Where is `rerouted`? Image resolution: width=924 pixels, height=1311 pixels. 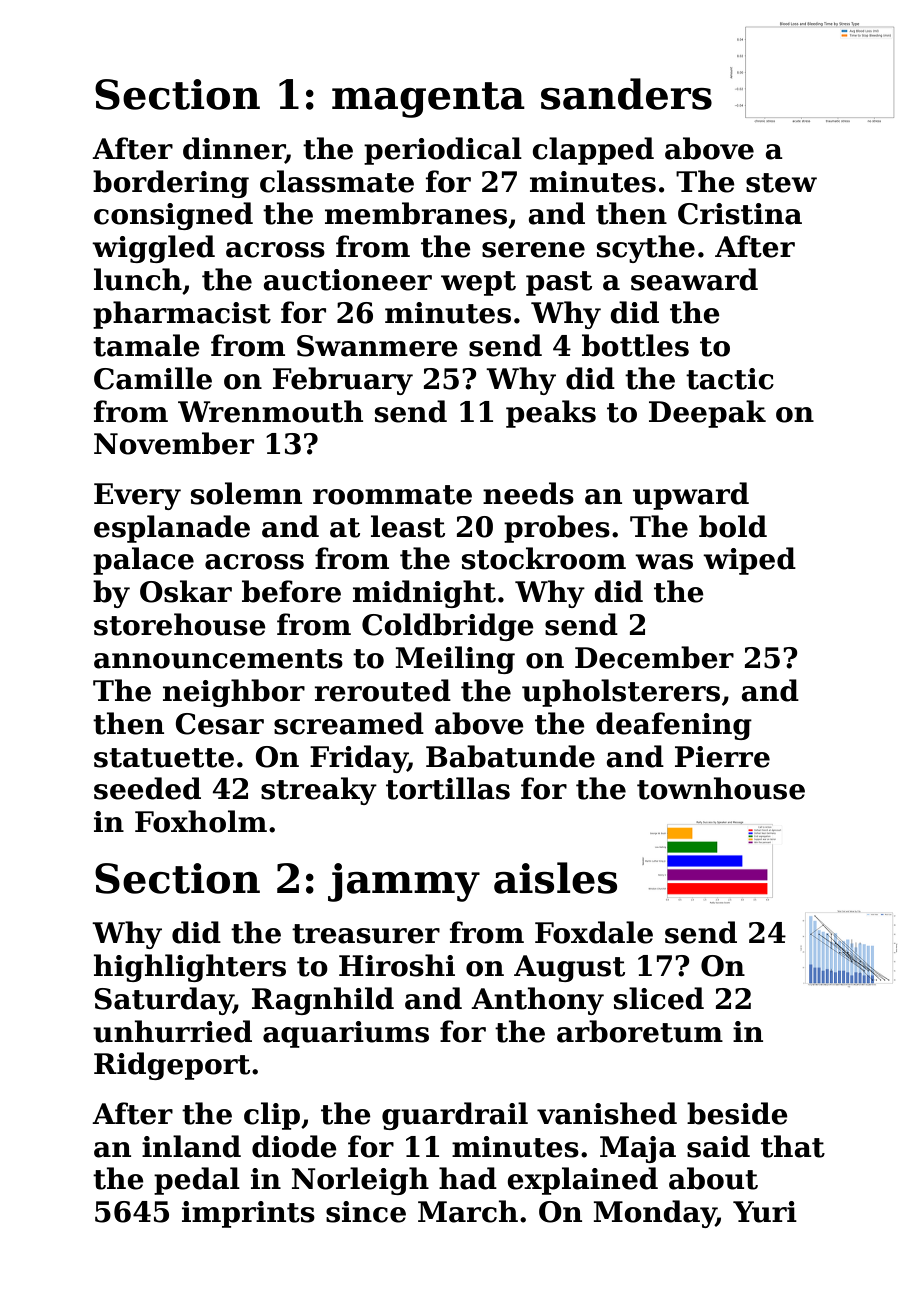 rerouted is located at coordinates (382, 690).
